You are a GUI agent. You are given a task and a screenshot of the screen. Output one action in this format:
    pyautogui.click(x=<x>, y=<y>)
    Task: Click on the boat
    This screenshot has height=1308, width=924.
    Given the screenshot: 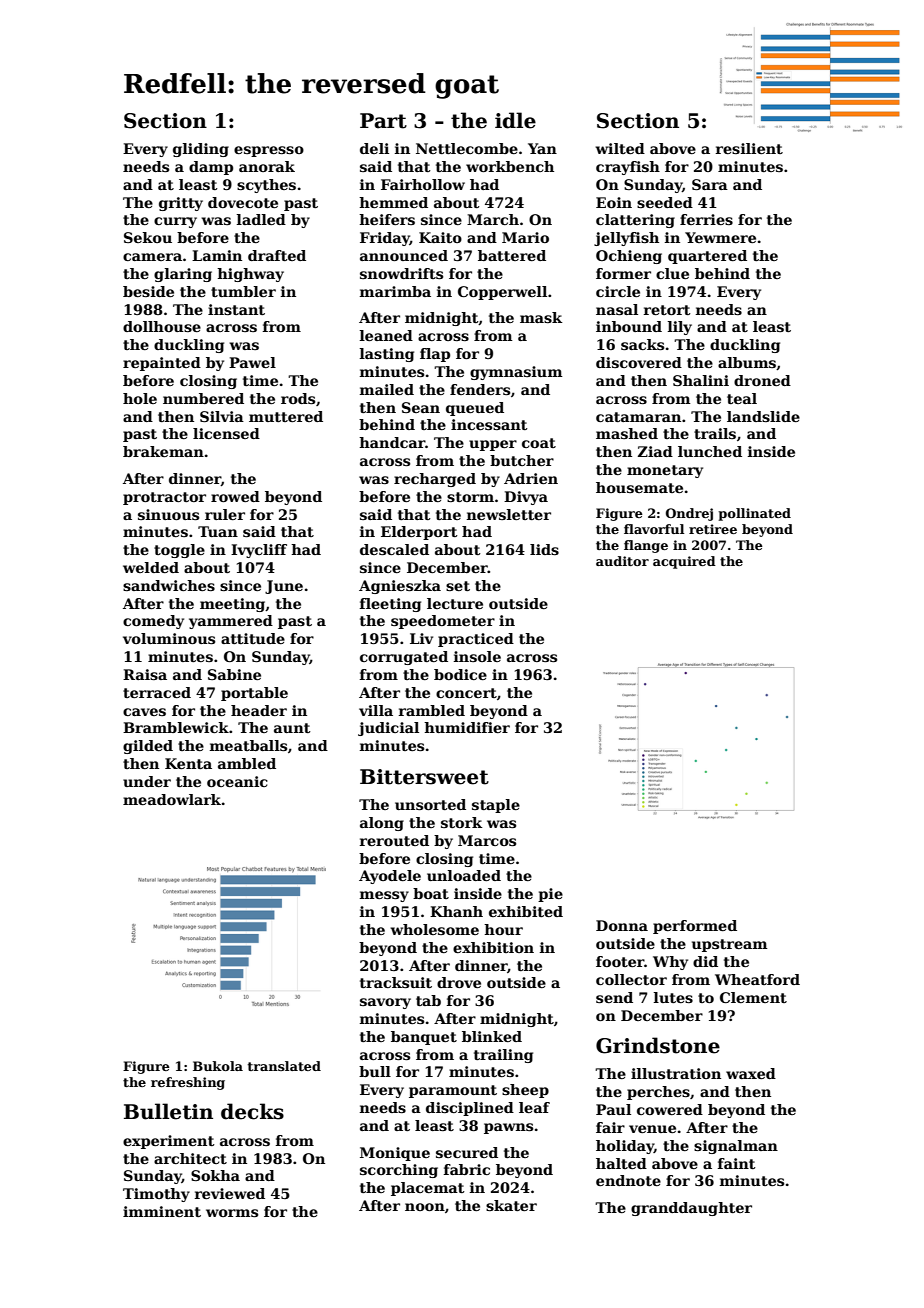 What is the action you would take?
    pyautogui.click(x=431, y=893)
